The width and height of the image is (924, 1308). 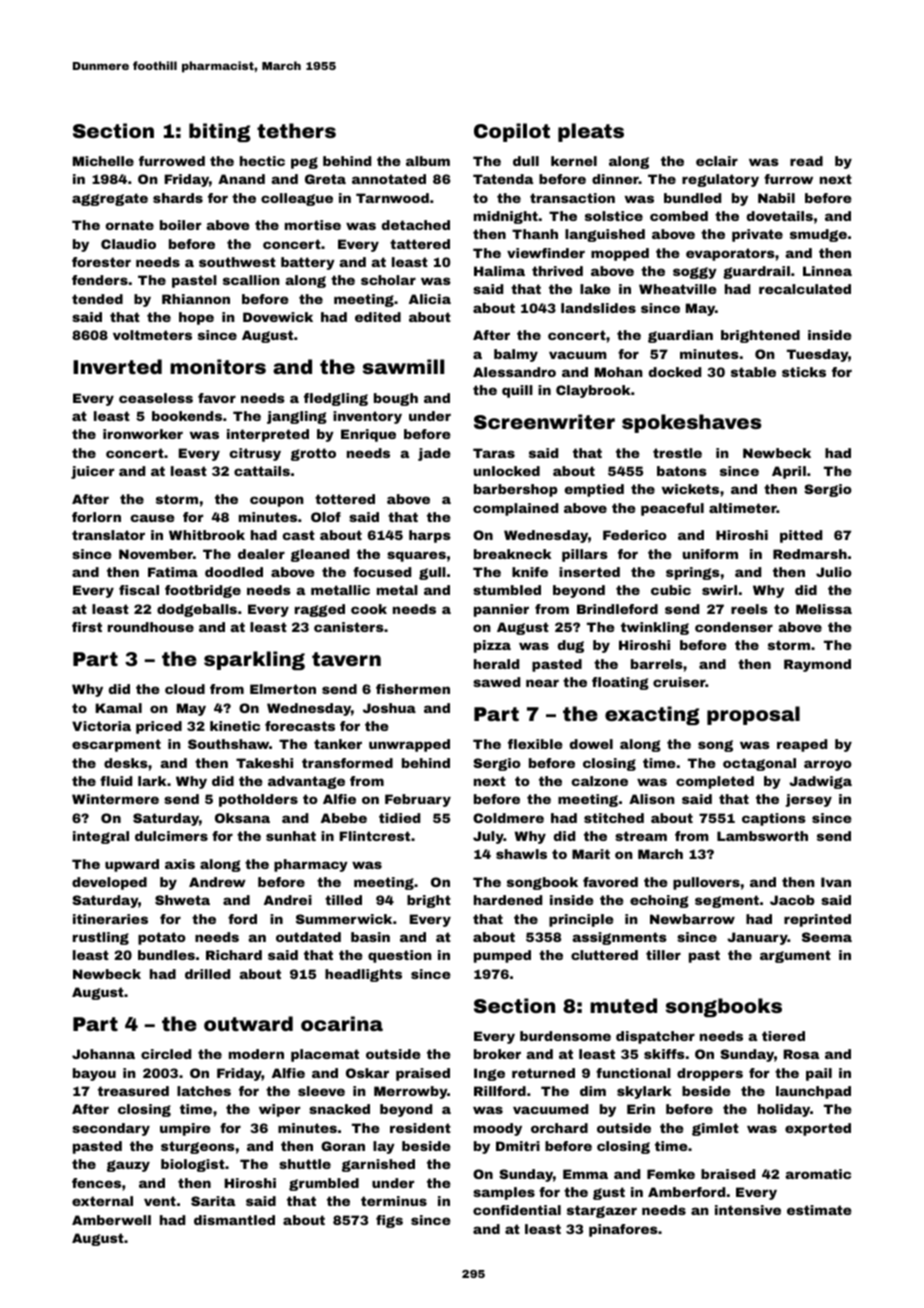 I want to click on confidential, so click(x=517, y=1210).
